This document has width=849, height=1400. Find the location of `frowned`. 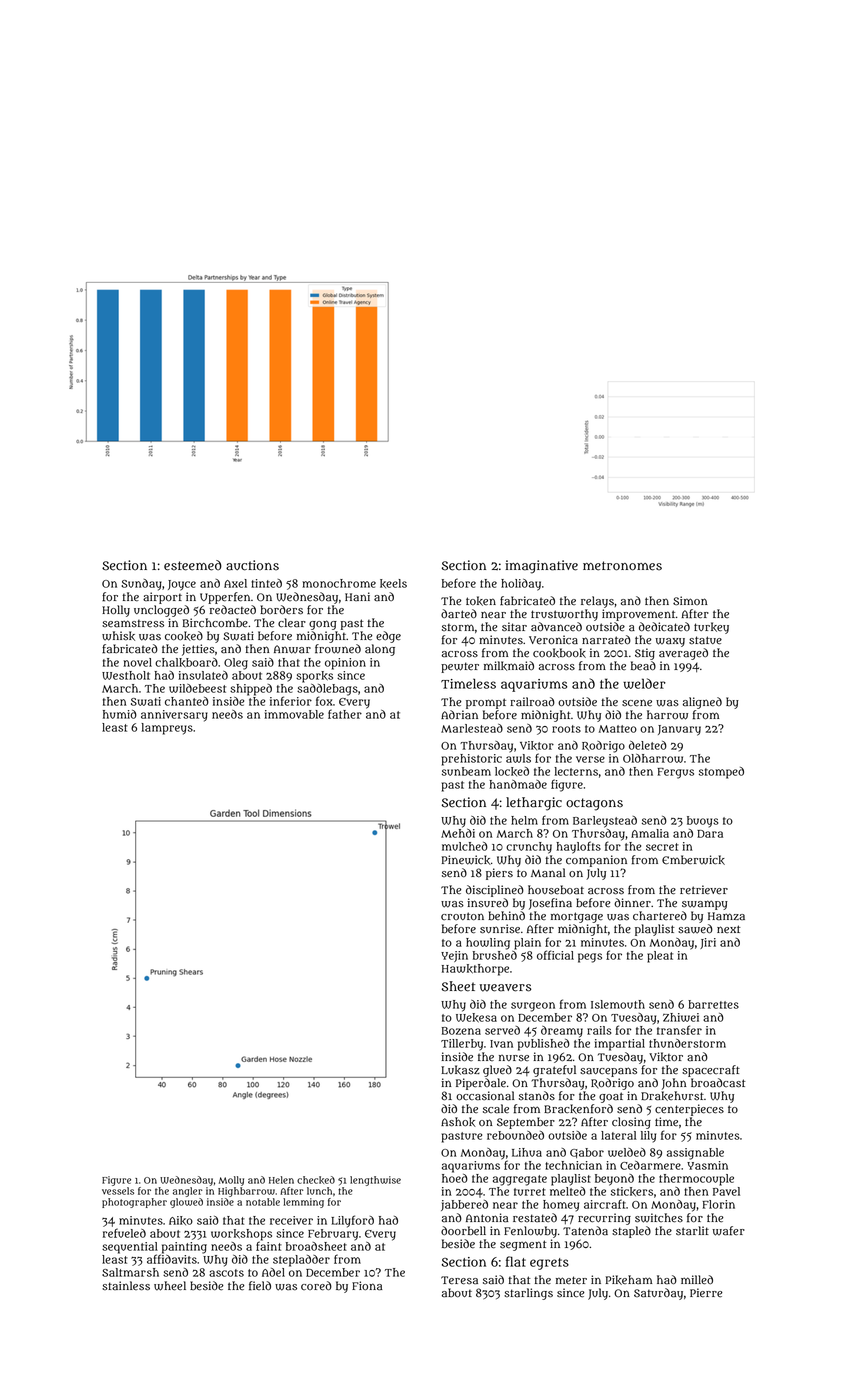

frowned is located at coordinates (338, 649).
